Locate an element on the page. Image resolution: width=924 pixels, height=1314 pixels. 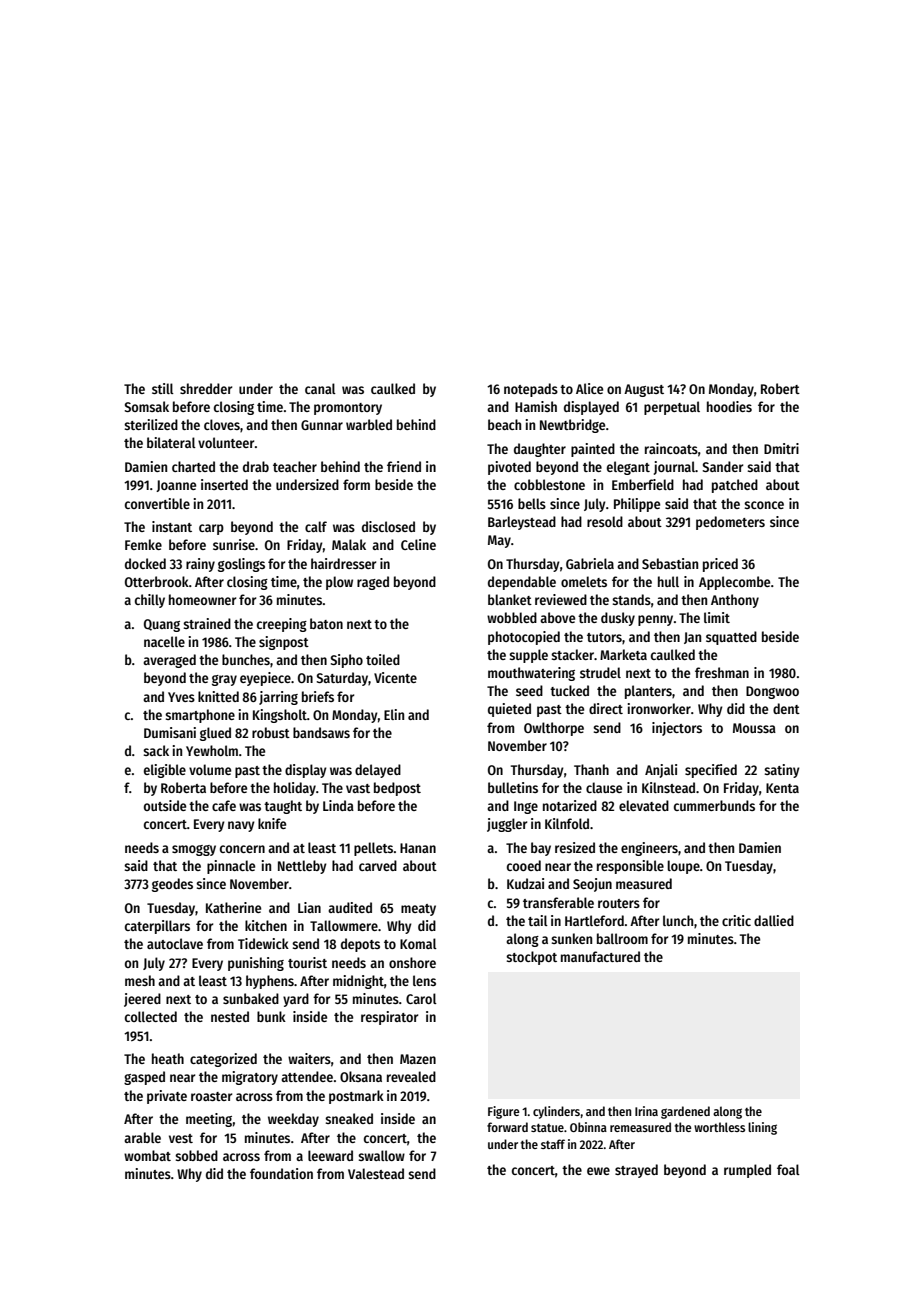
priced is located at coordinates (720, 565).
